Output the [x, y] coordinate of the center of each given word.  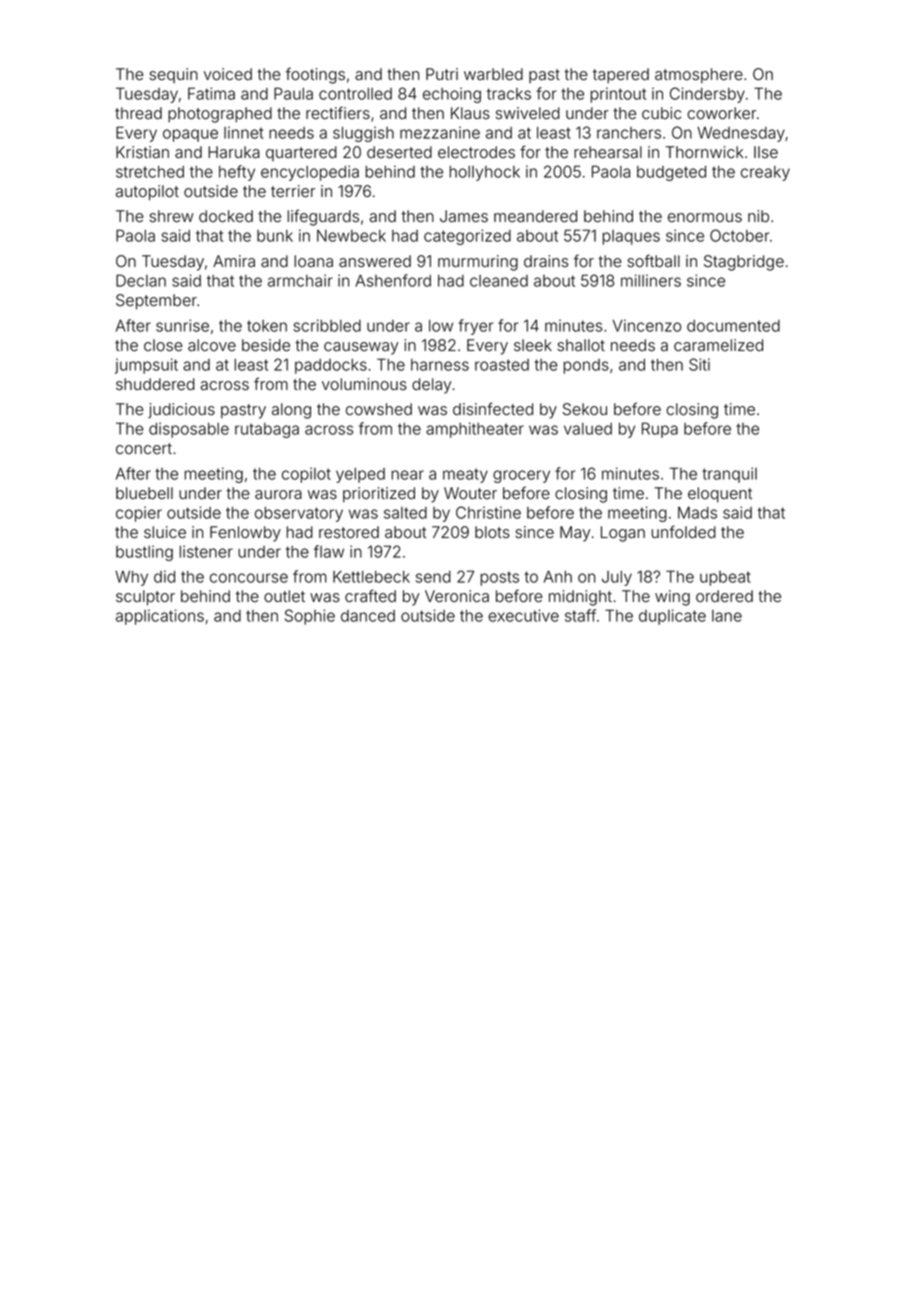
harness [440, 365]
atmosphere [699, 75]
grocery [521, 476]
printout [618, 95]
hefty [237, 173]
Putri [442, 74]
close [163, 345]
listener [206, 551]
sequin [173, 75]
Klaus [470, 113]
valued [588, 429]
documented [733, 326]
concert [144, 448]
